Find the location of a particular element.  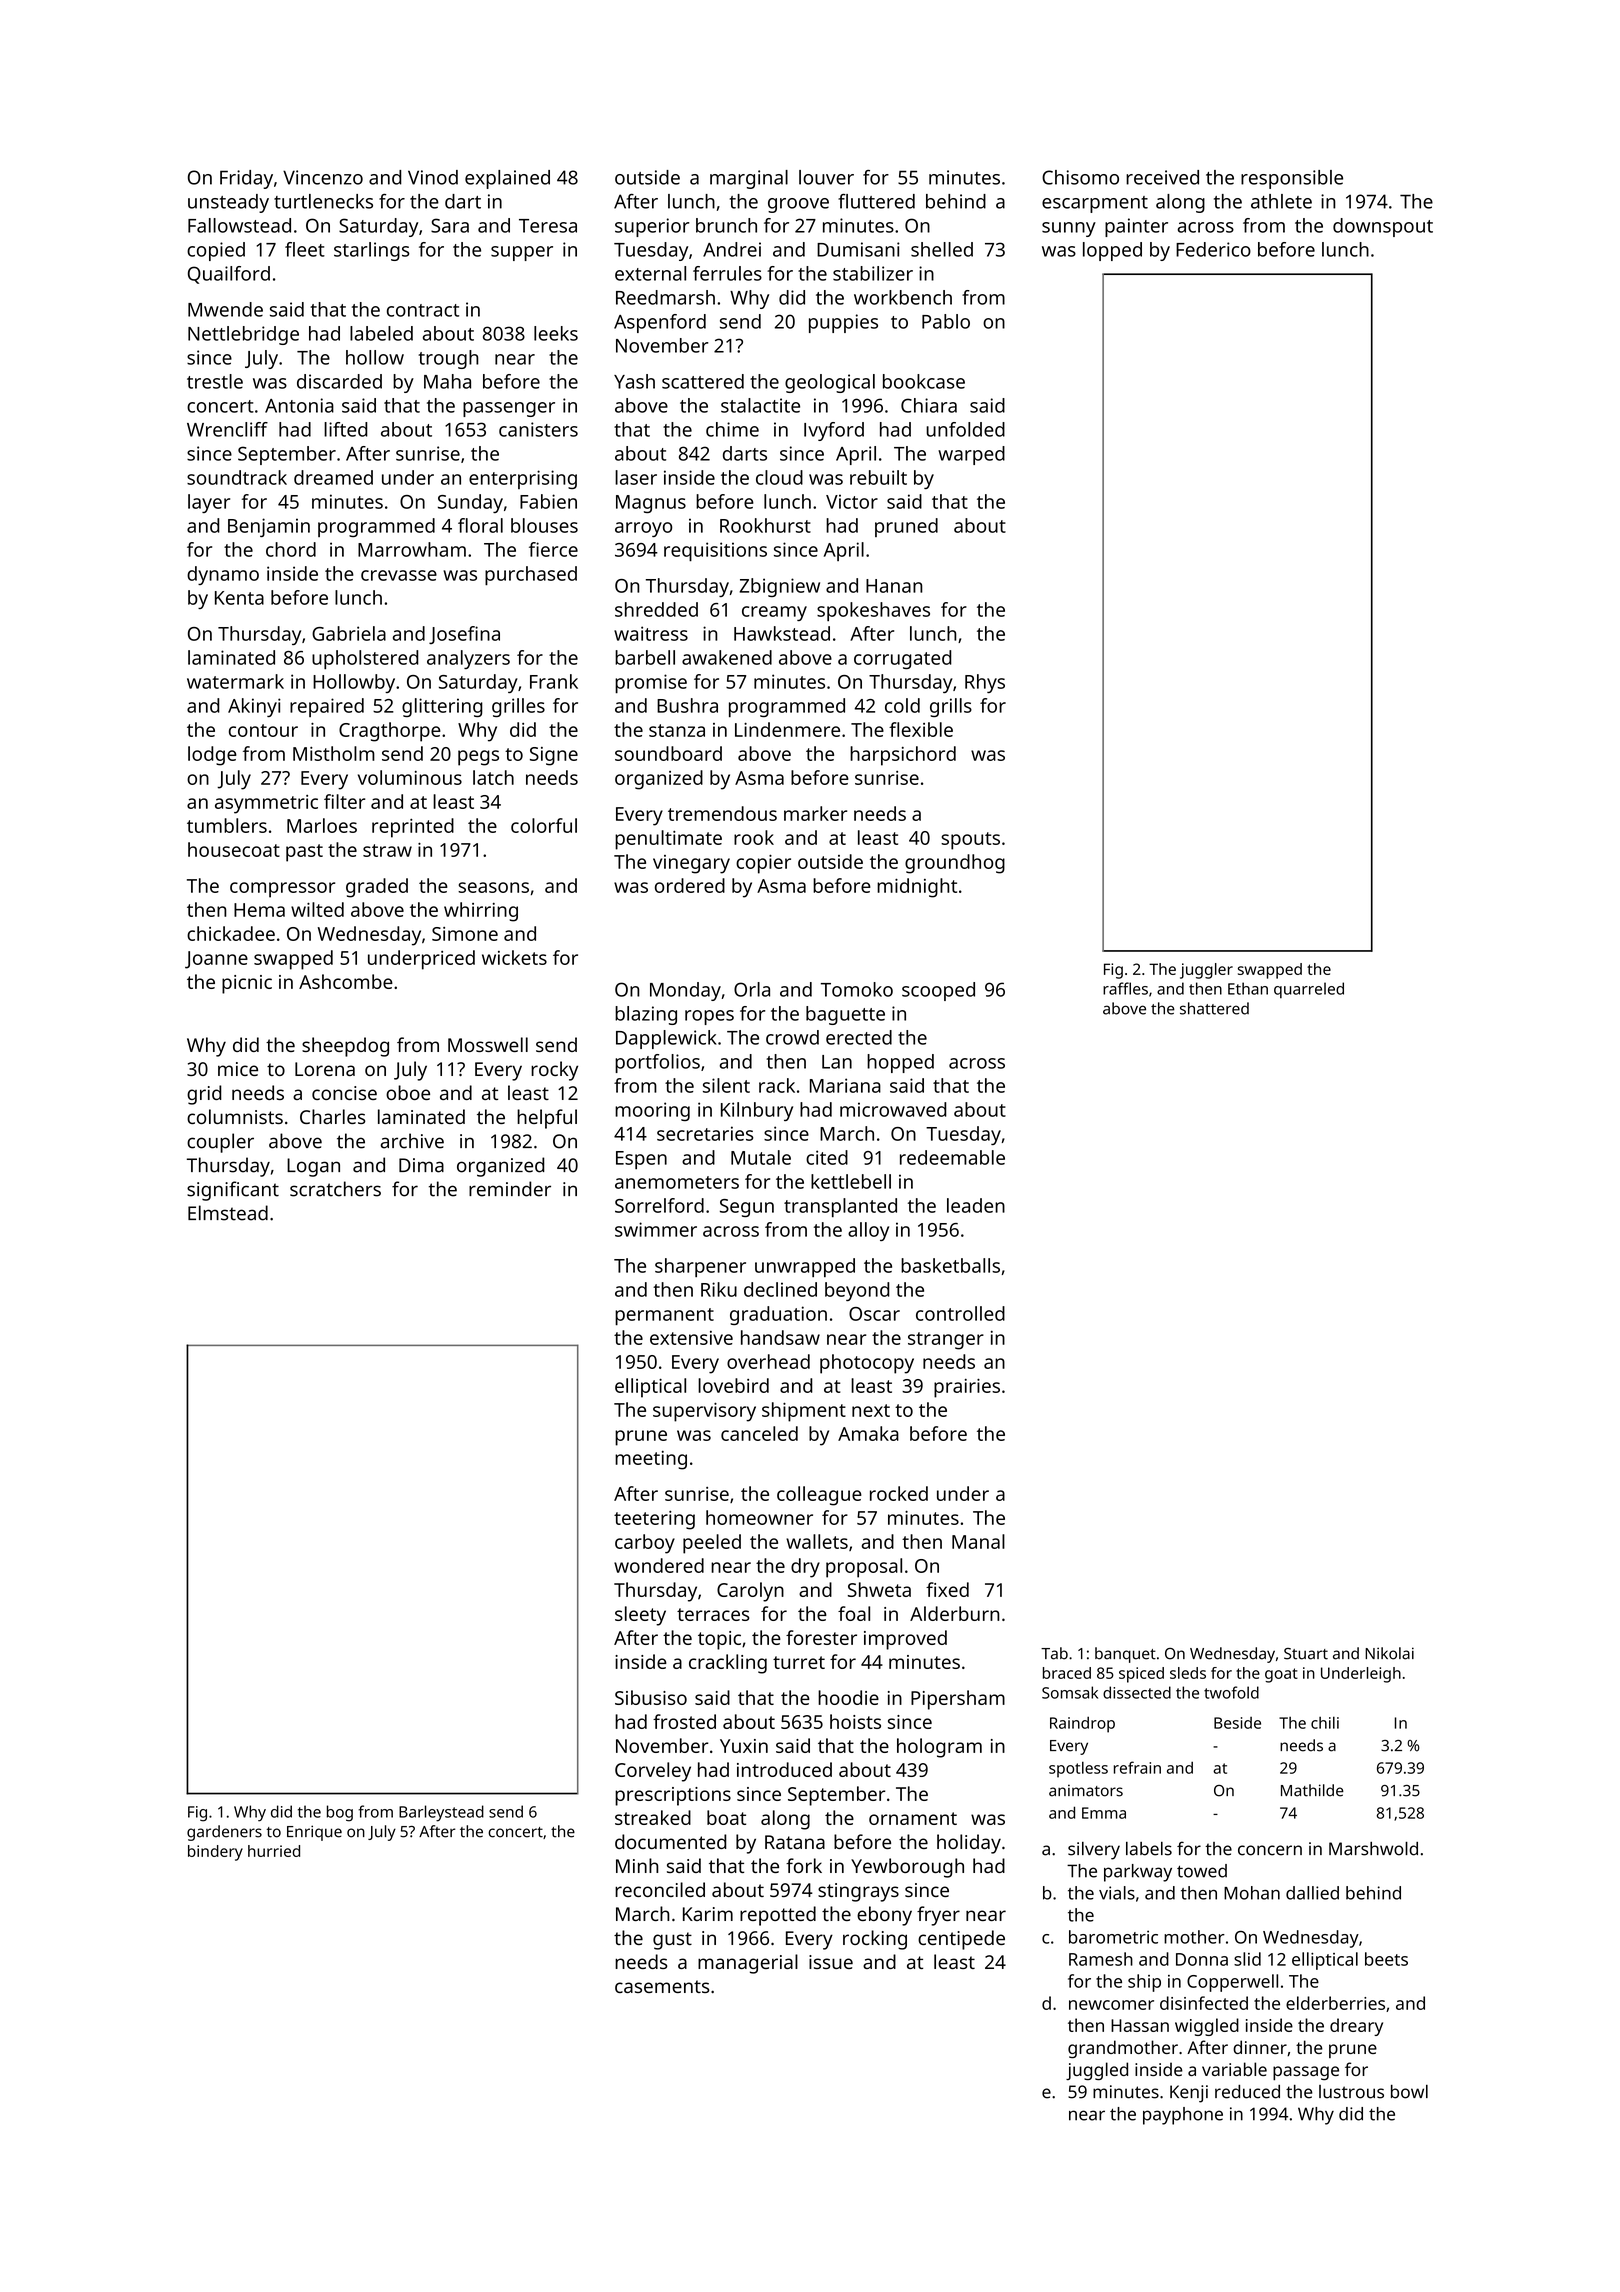

responsible is located at coordinates (1292, 179).
